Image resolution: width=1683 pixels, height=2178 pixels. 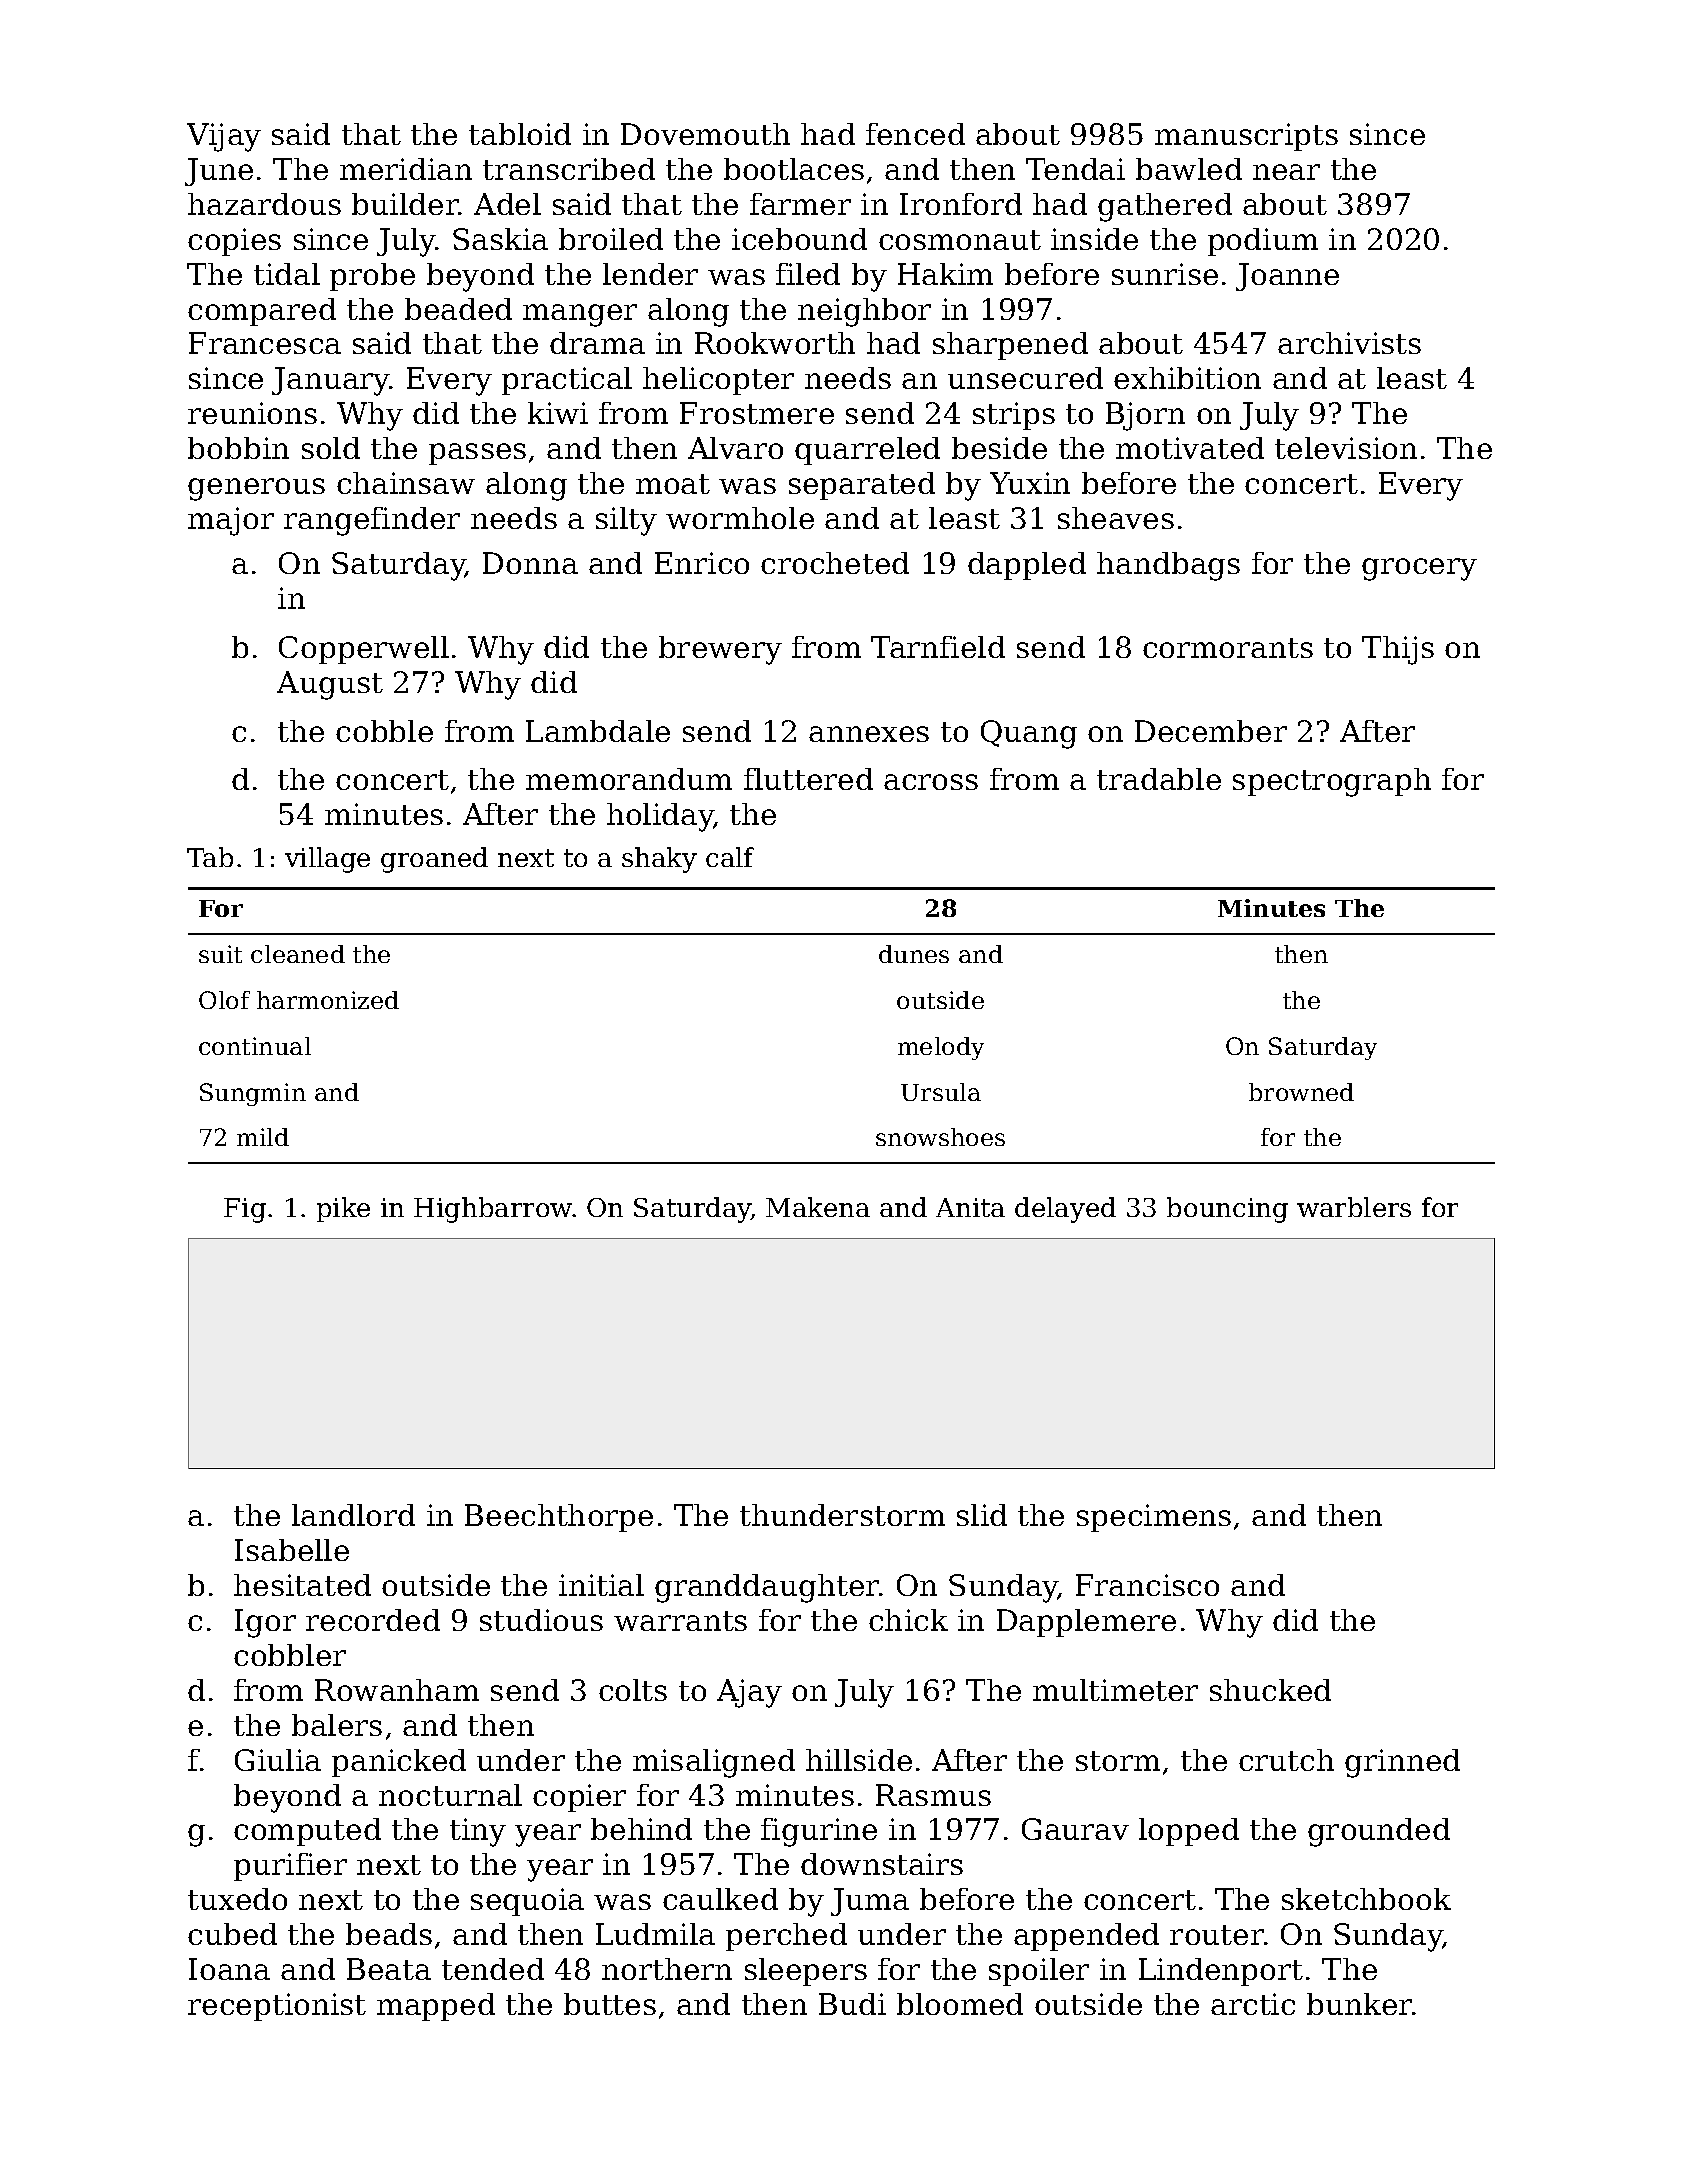 What do you see at coordinates (818, 1207) in the screenshot?
I see `Makena` at bounding box center [818, 1207].
